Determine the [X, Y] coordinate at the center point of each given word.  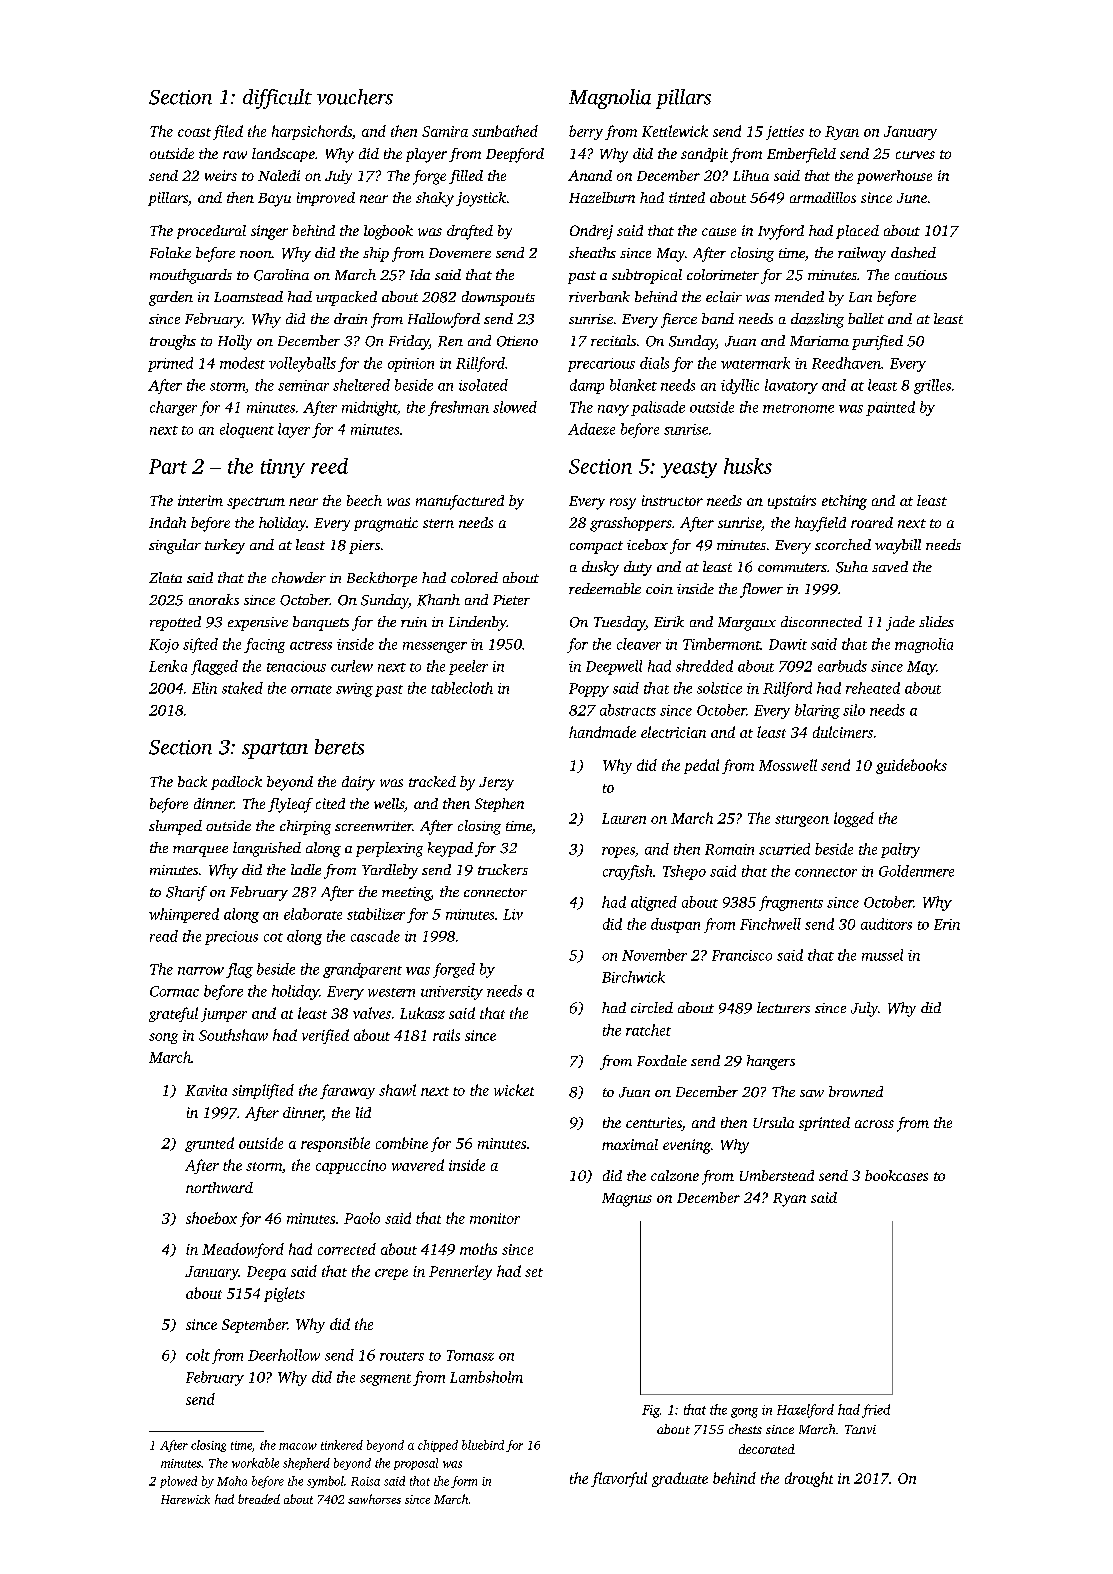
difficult [277, 99]
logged [854, 819]
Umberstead [777, 1175]
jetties [785, 133]
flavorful [619, 1479]
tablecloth [462, 688]
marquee [200, 851]
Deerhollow [284, 1355]
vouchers [355, 97]
